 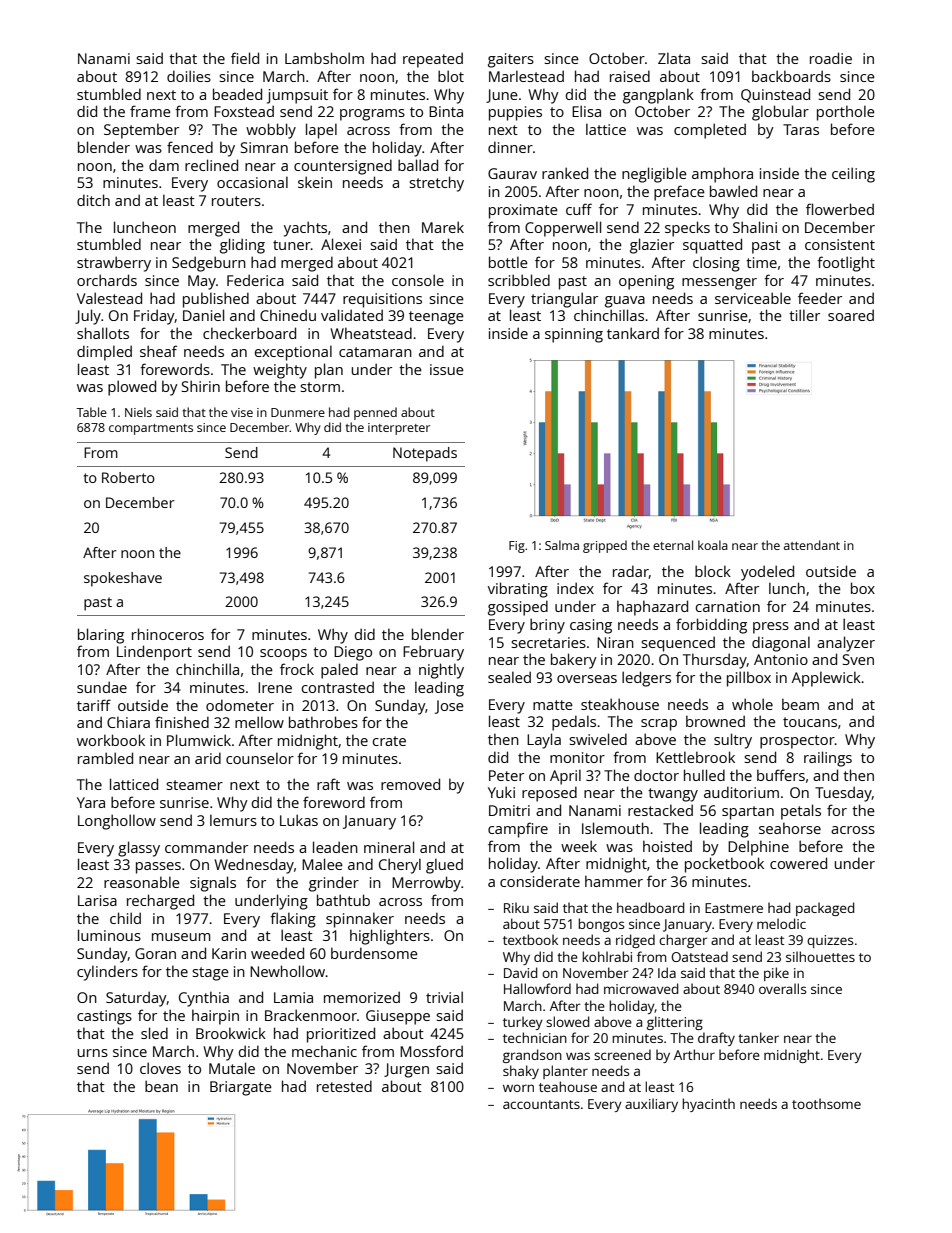 What do you see at coordinates (189, 76) in the screenshot?
I see `doilies` at bounding box center [189, 76].
